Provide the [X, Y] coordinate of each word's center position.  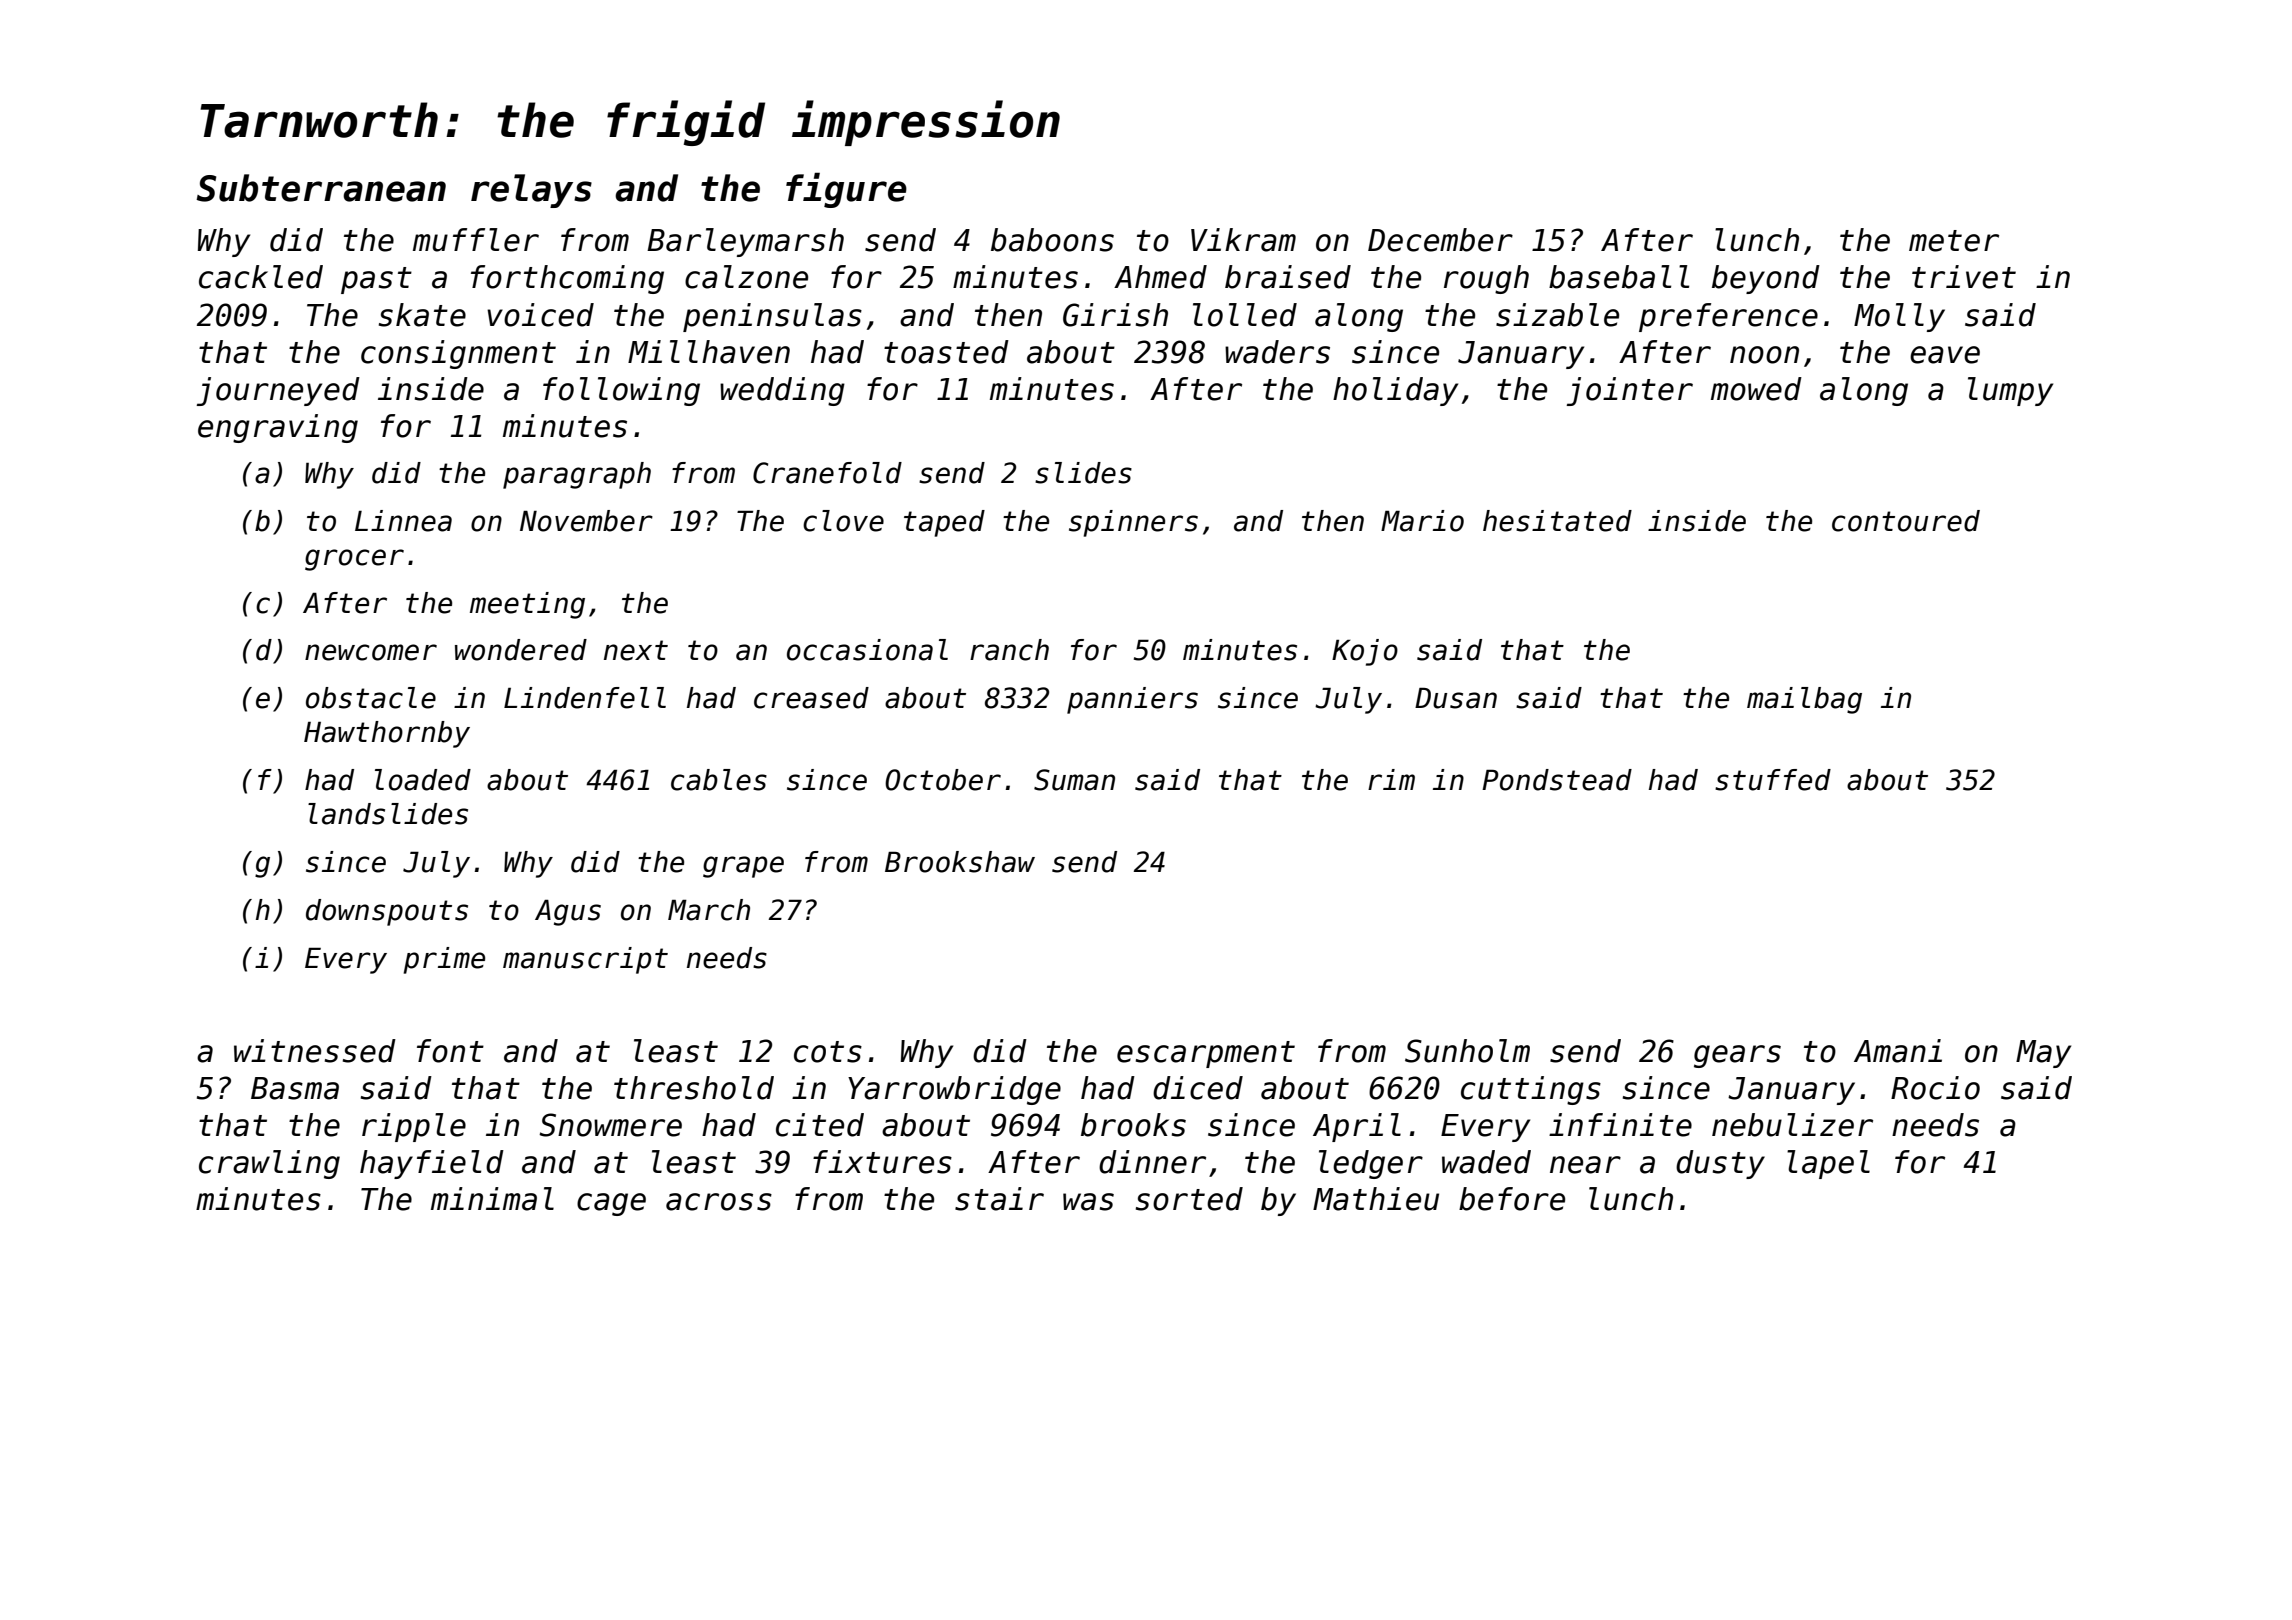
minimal [492, 1199]
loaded [423, 780]
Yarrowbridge [954, 1090]
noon [1764, 355]
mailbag [1804, 700]
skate [422, 315]
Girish [1115, 315]
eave [1945, 355]
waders [1277, 352]
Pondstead [1557, 780]
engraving [278, 428]
